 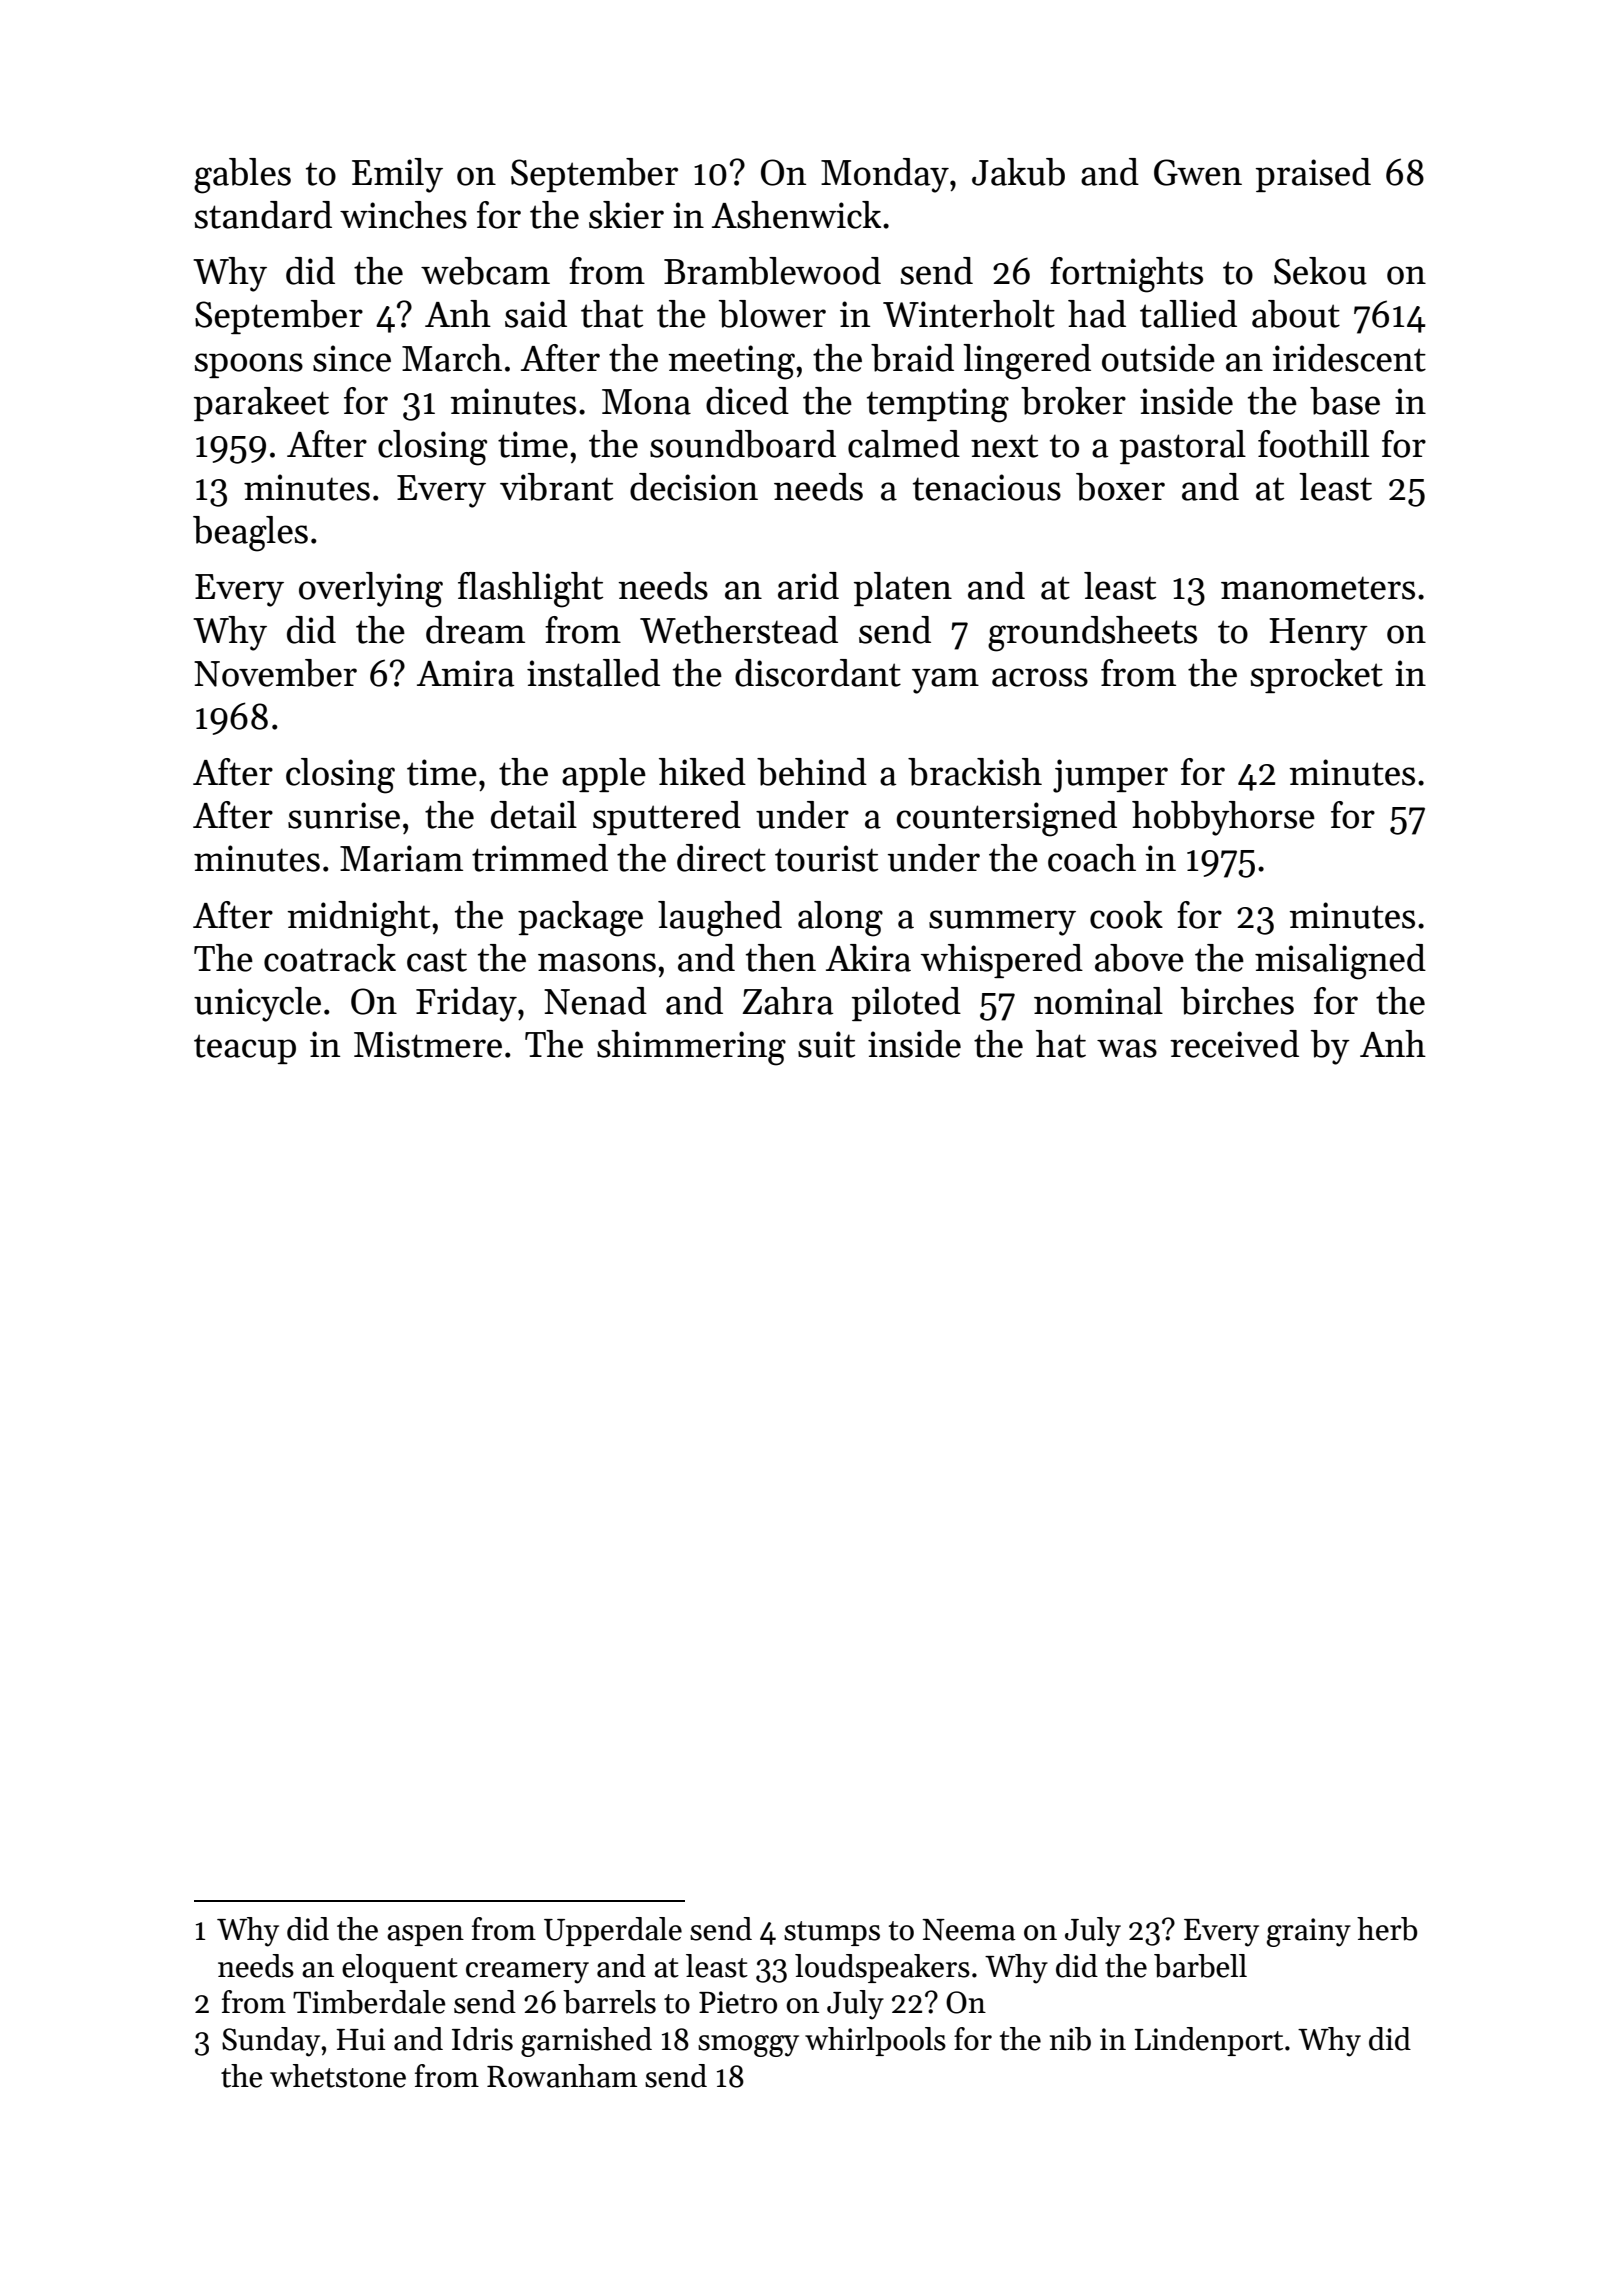 What do you see at coordinates (245, 1049) in the screenshot?
I see `teacup` at bounding box center [245, 1049].
